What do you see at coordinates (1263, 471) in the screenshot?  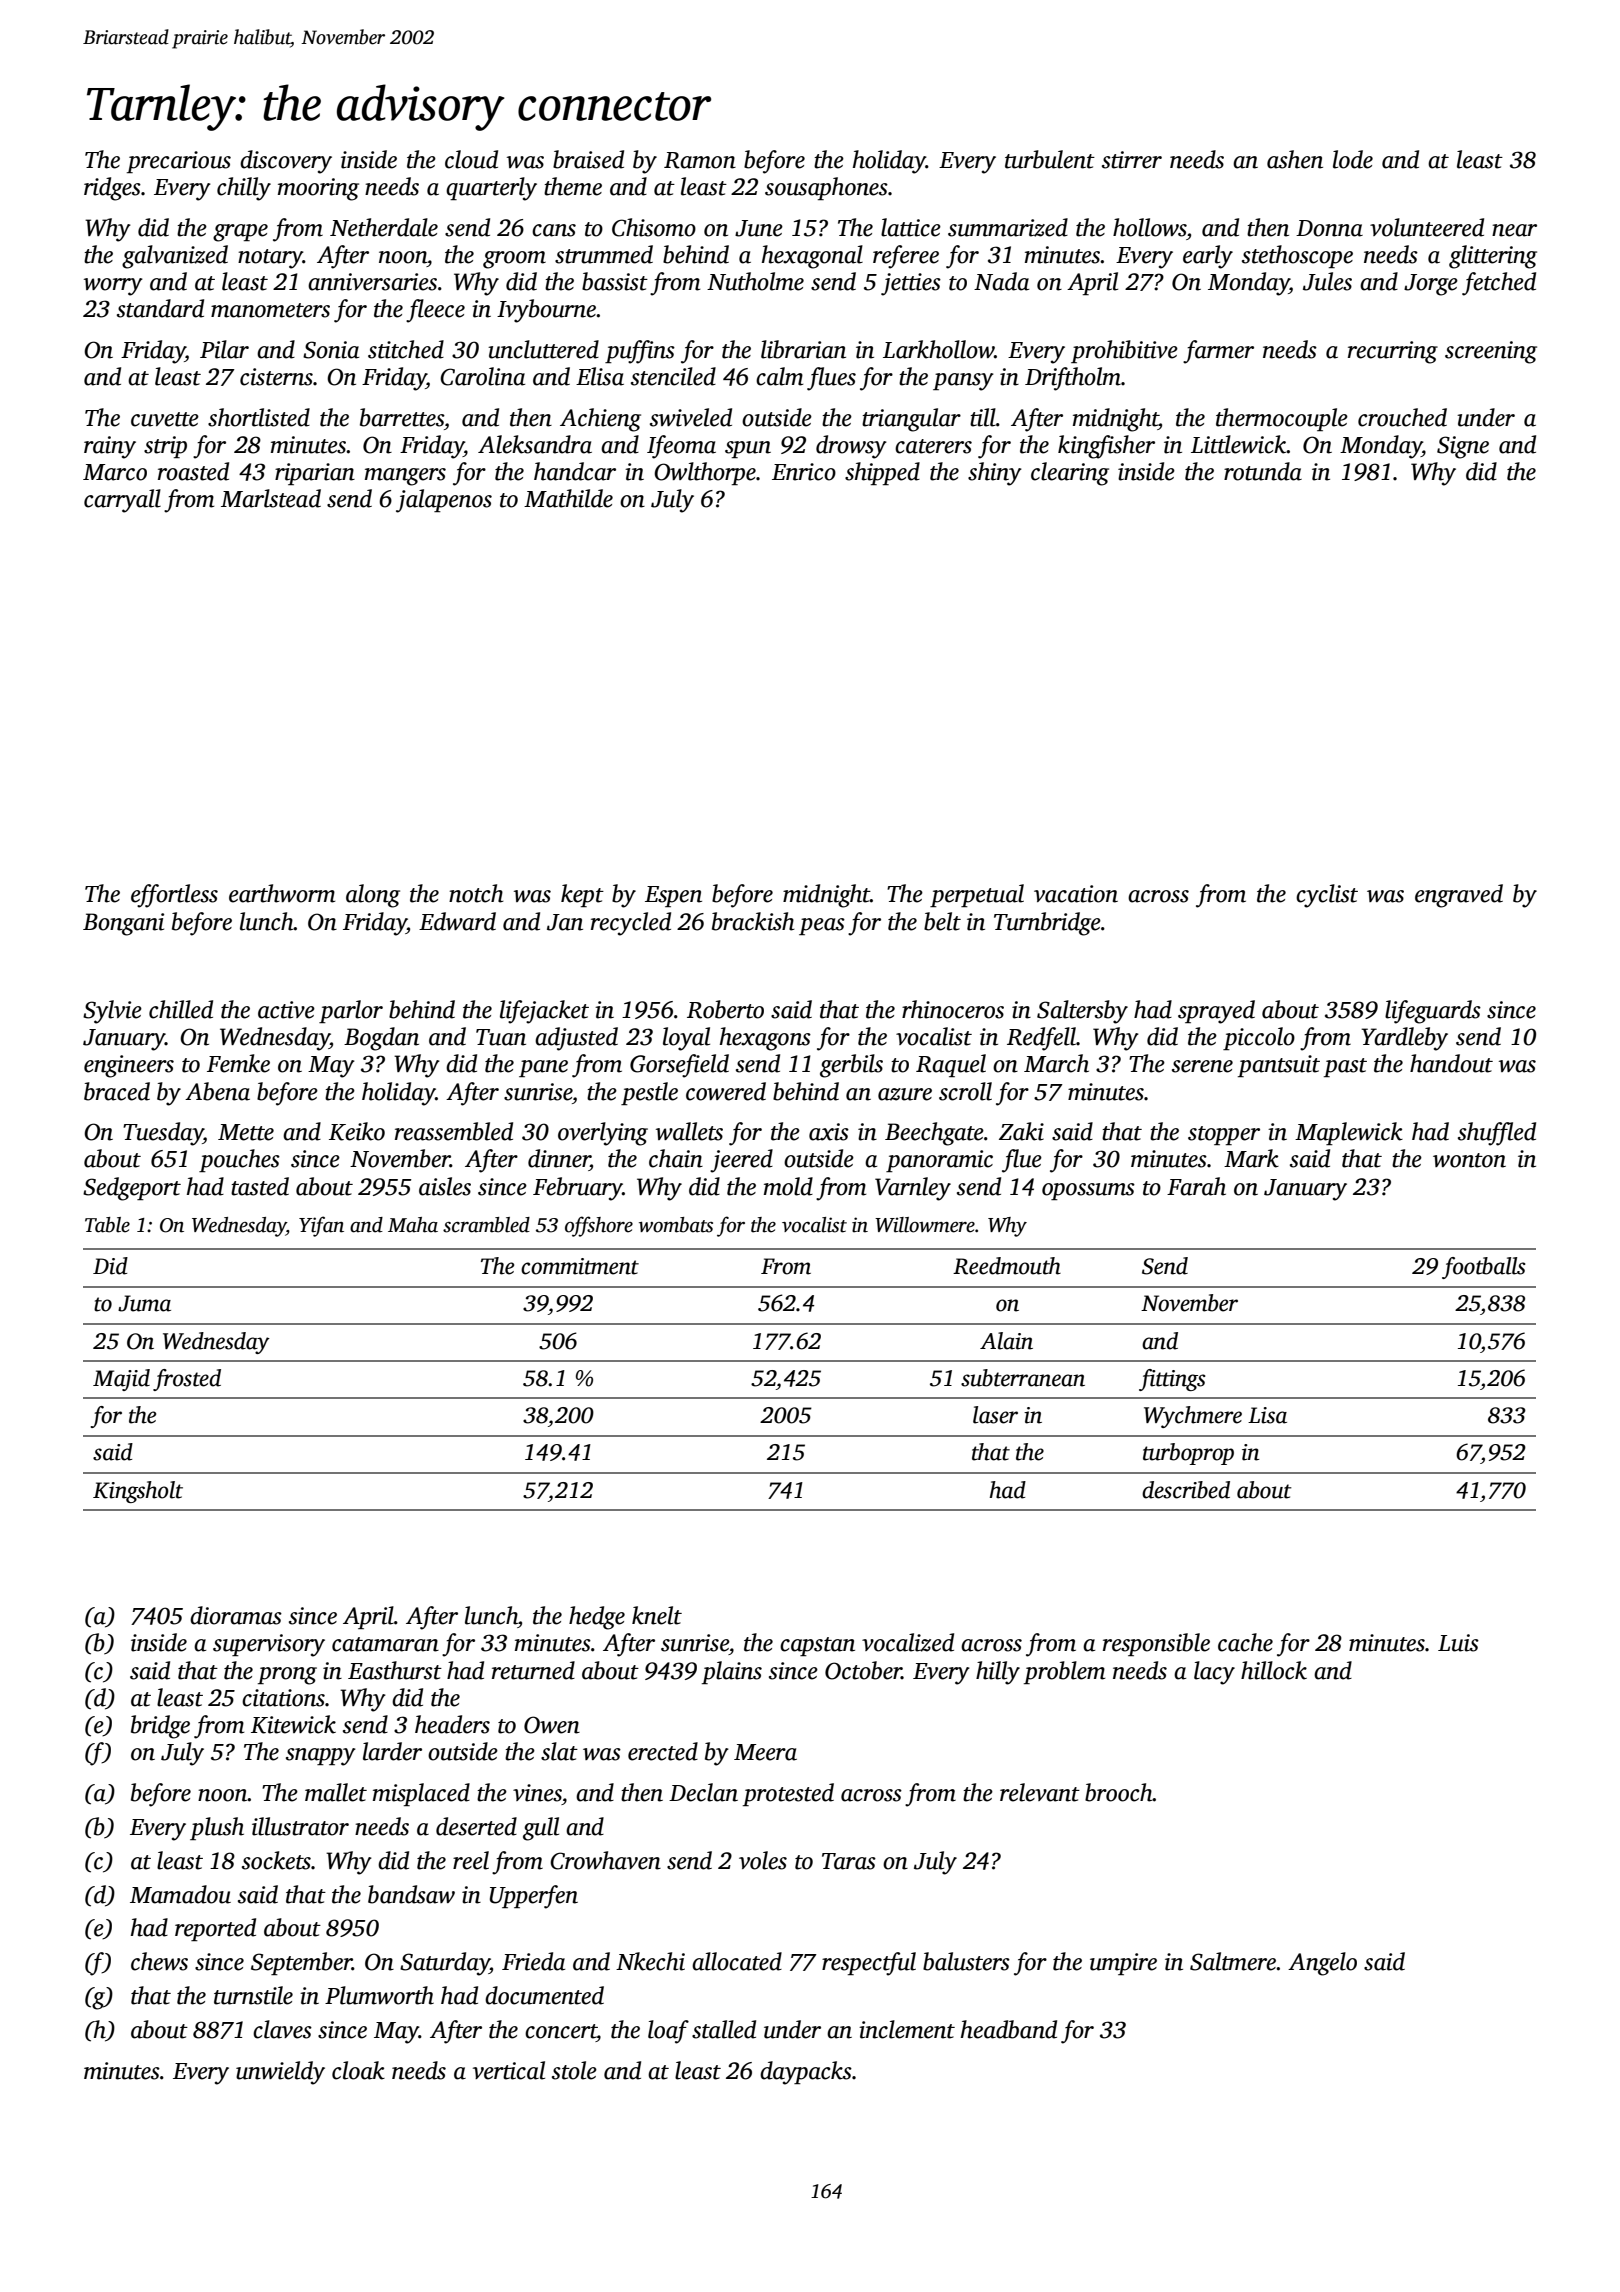 I see `rotunda` at bounding box center [1263, 471].
